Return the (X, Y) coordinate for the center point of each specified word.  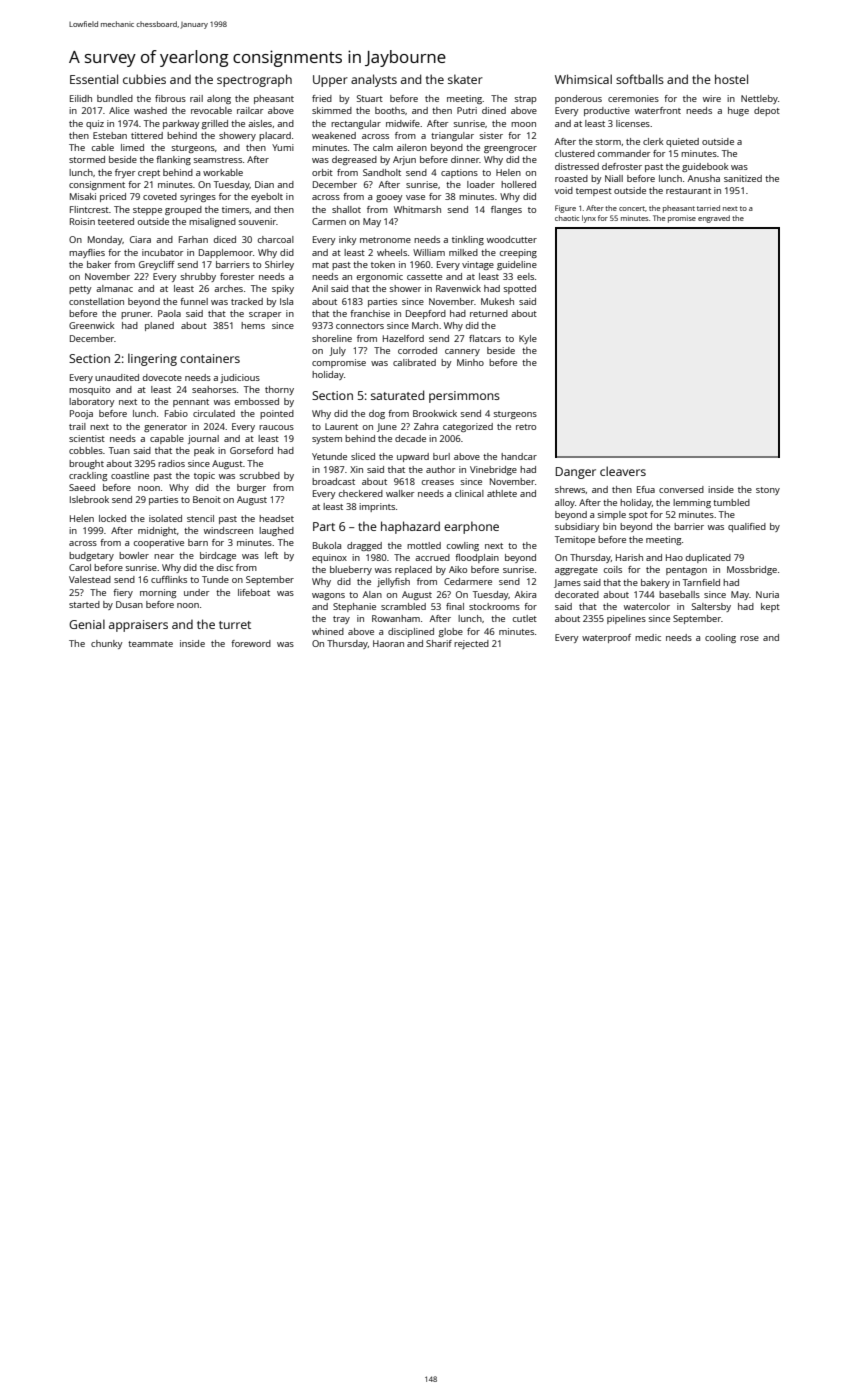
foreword (251, 643)
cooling (720, 638)
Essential (94, 79)
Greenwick (92, 325)
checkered (361, 493)
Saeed (82, 487)
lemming (692, 503)
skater (465, 79)
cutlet (525, 618)
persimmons (464, 397)
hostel (731, 79)
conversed (681, 489)
